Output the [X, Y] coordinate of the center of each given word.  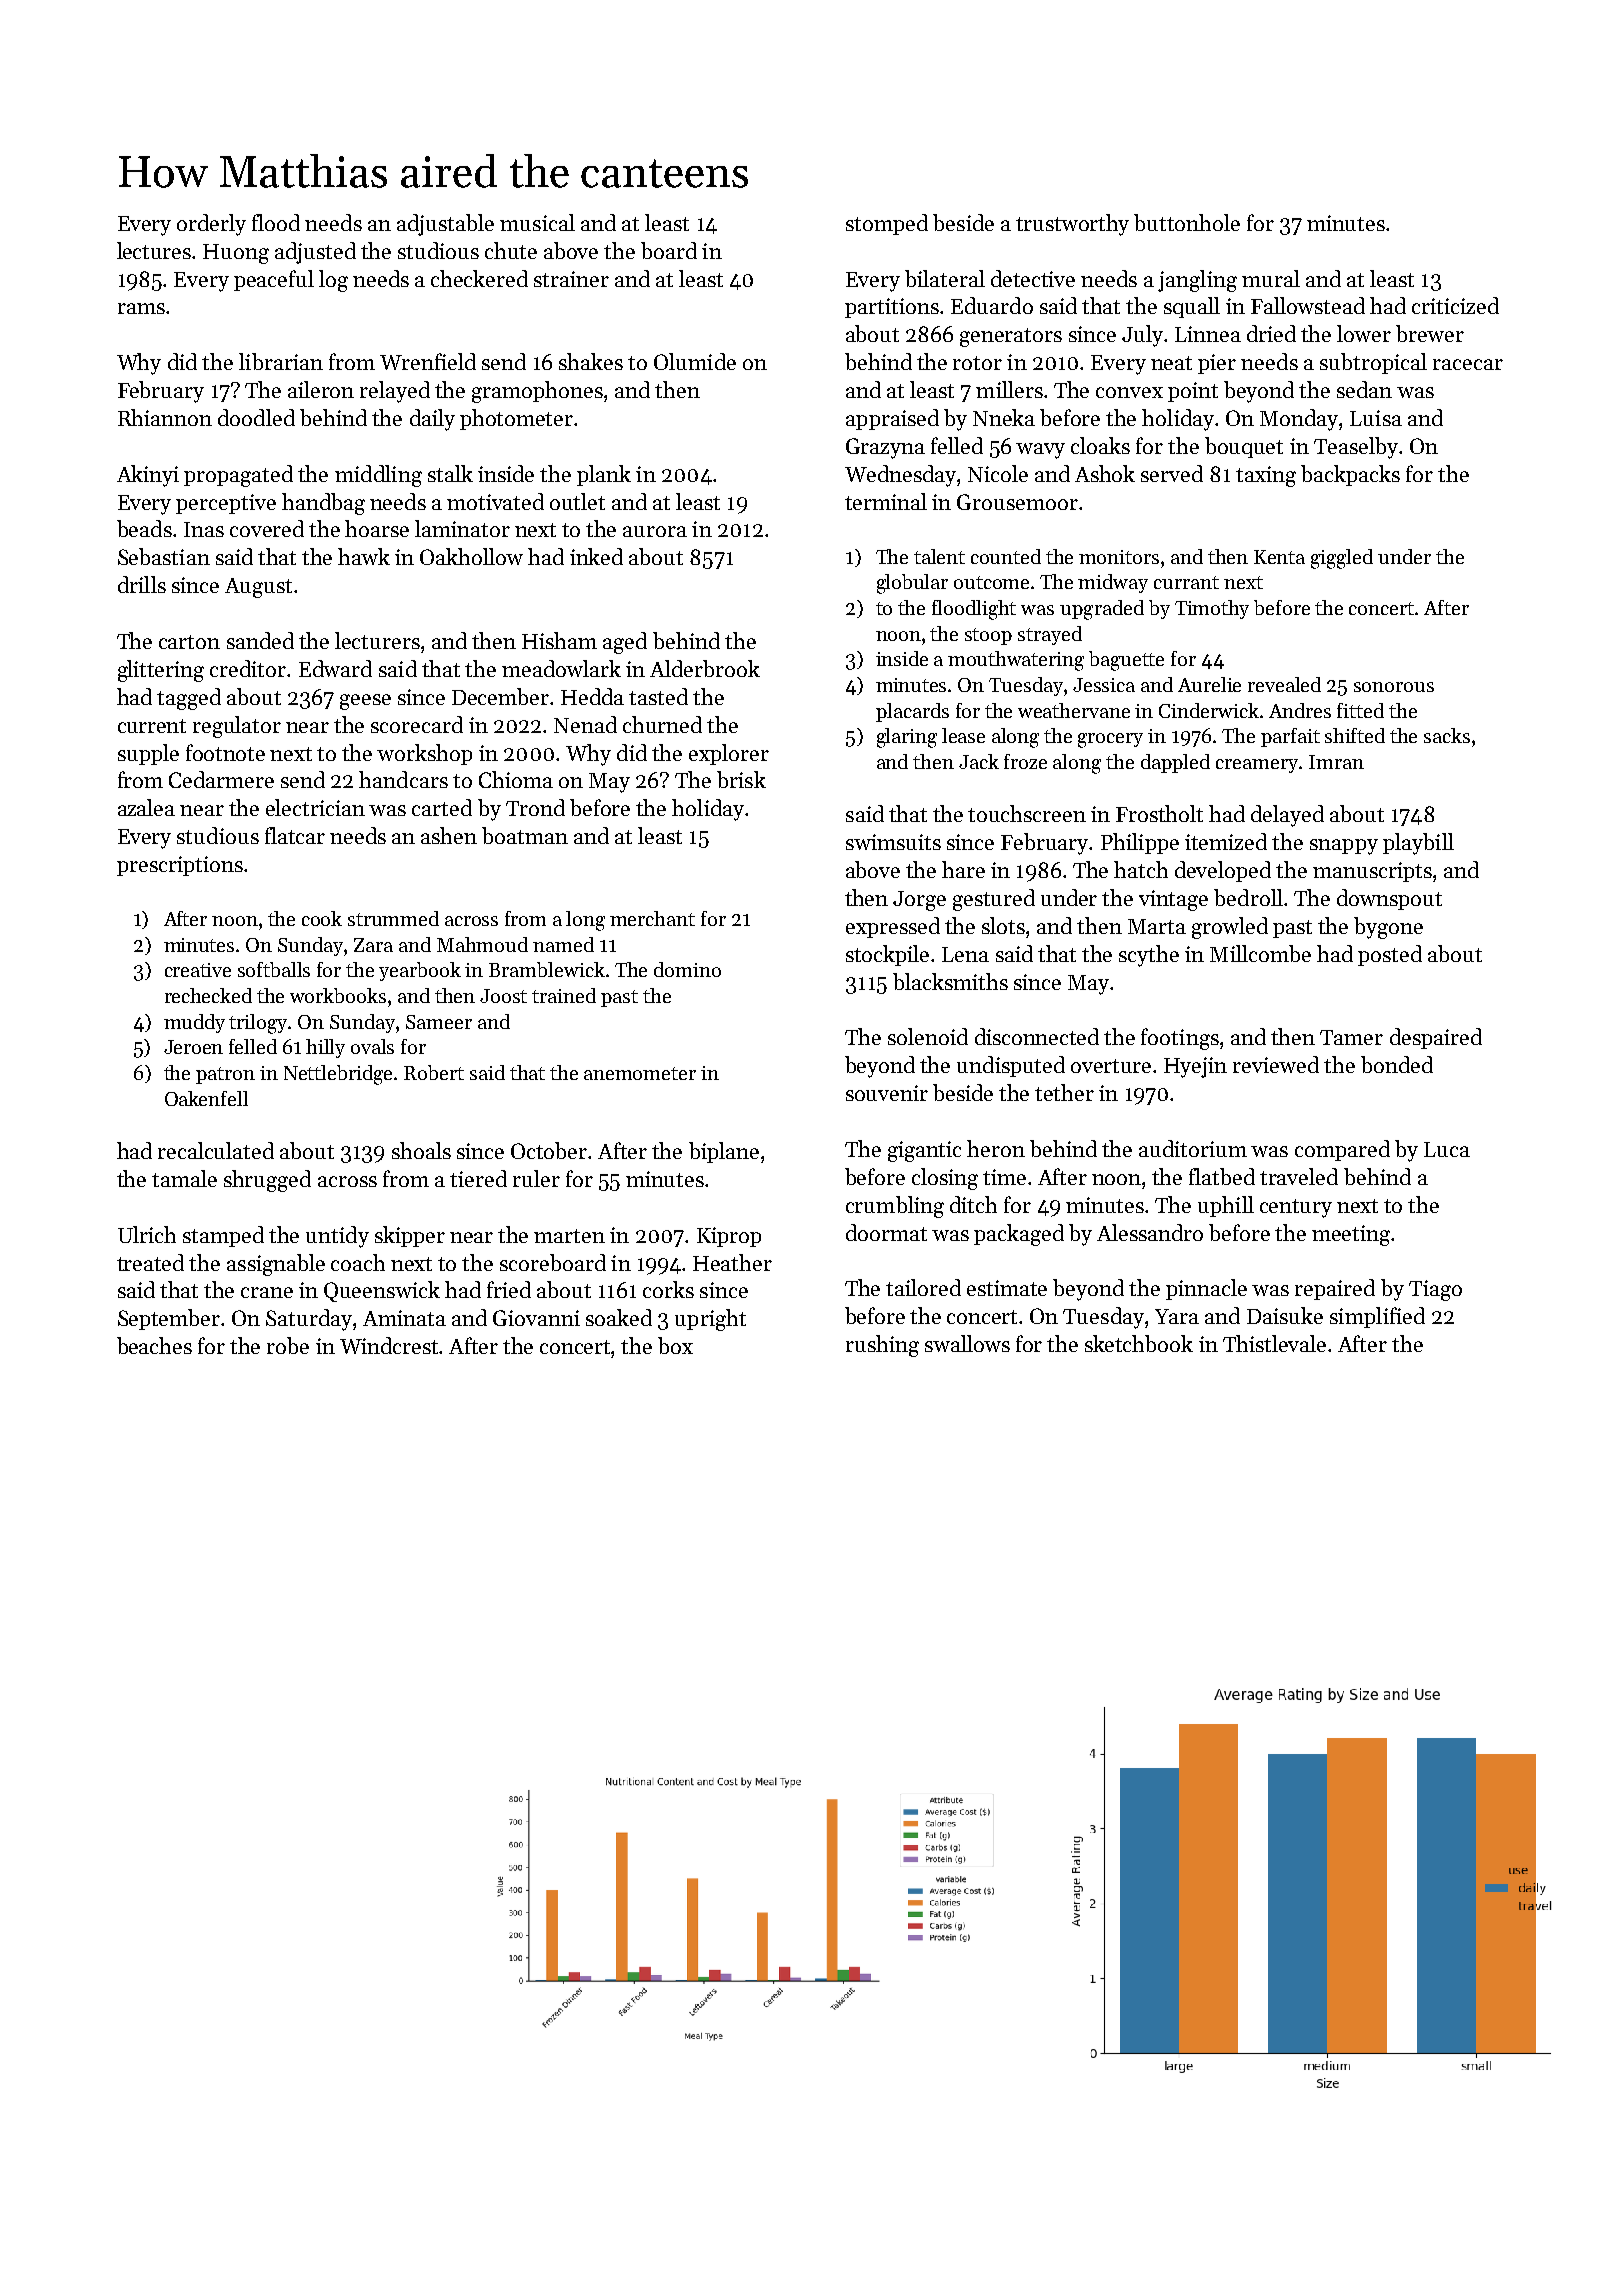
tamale [184, 1178]
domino [687, 969]
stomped [887, 224]
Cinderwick [1209, 710]
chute [511, 250]
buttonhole [1187, 222]
